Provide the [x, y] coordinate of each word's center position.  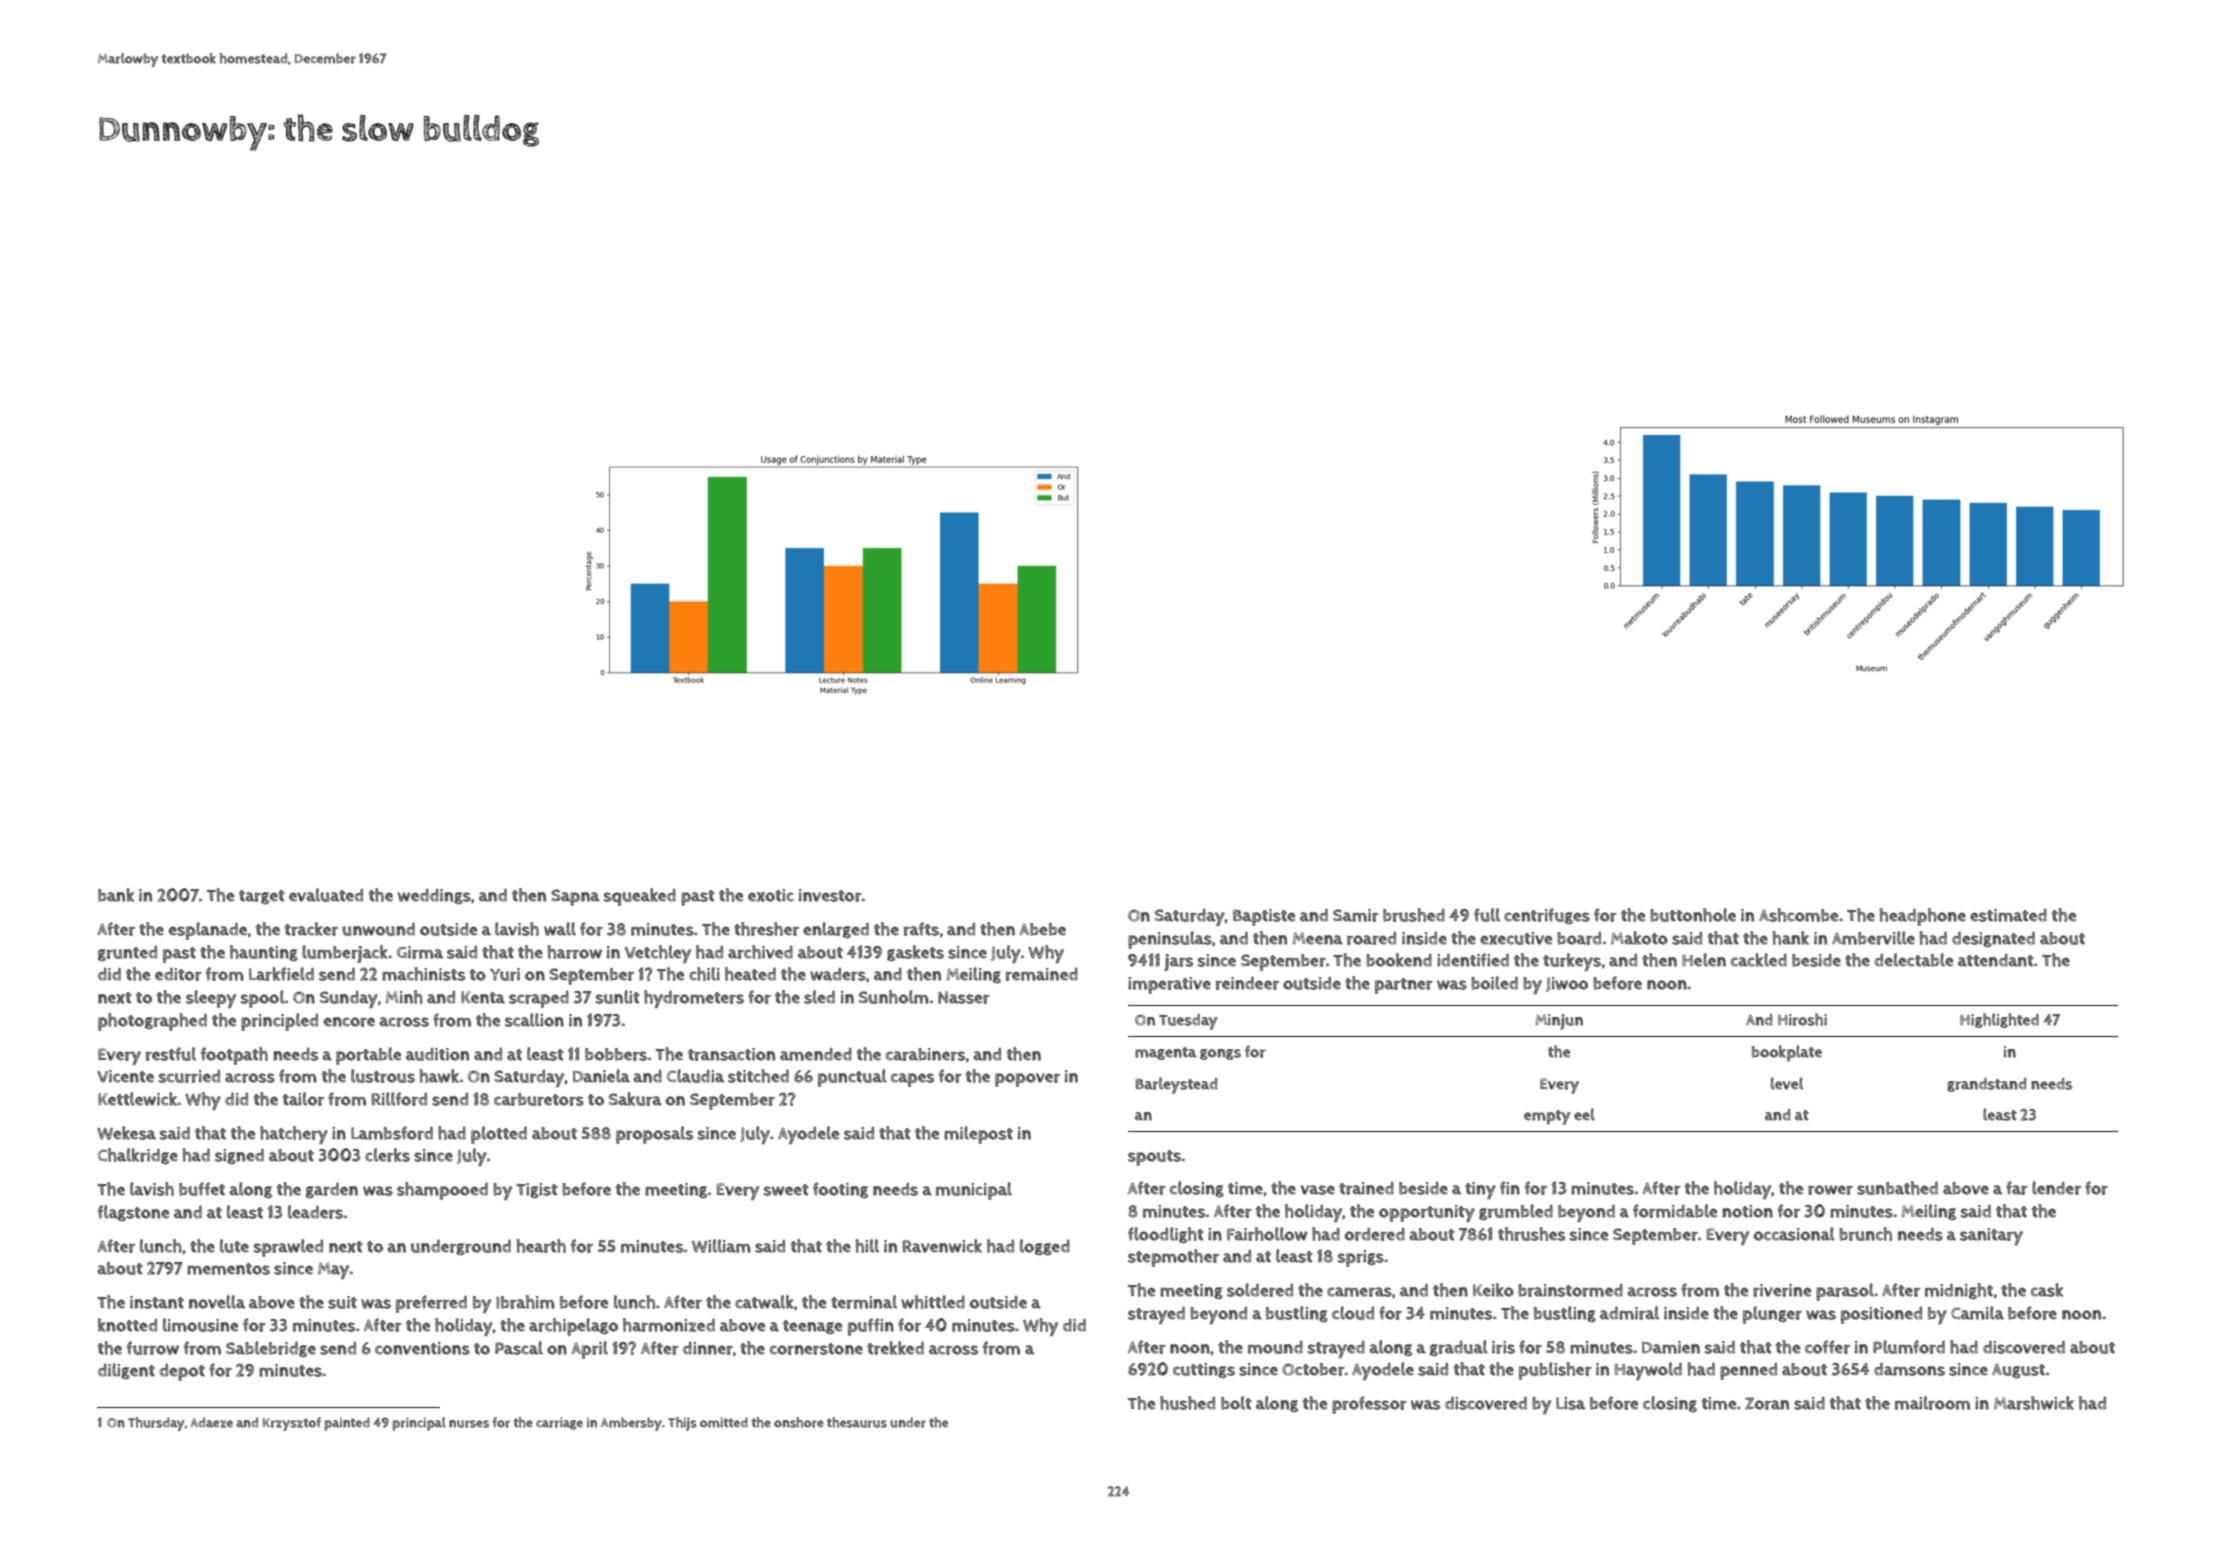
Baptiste [1264, 917]
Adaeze [211, 1422]
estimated [2008, 915]
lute [234, 1246]
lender [2056, 1188]
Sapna [575, 897]
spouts [1154, 1158]
